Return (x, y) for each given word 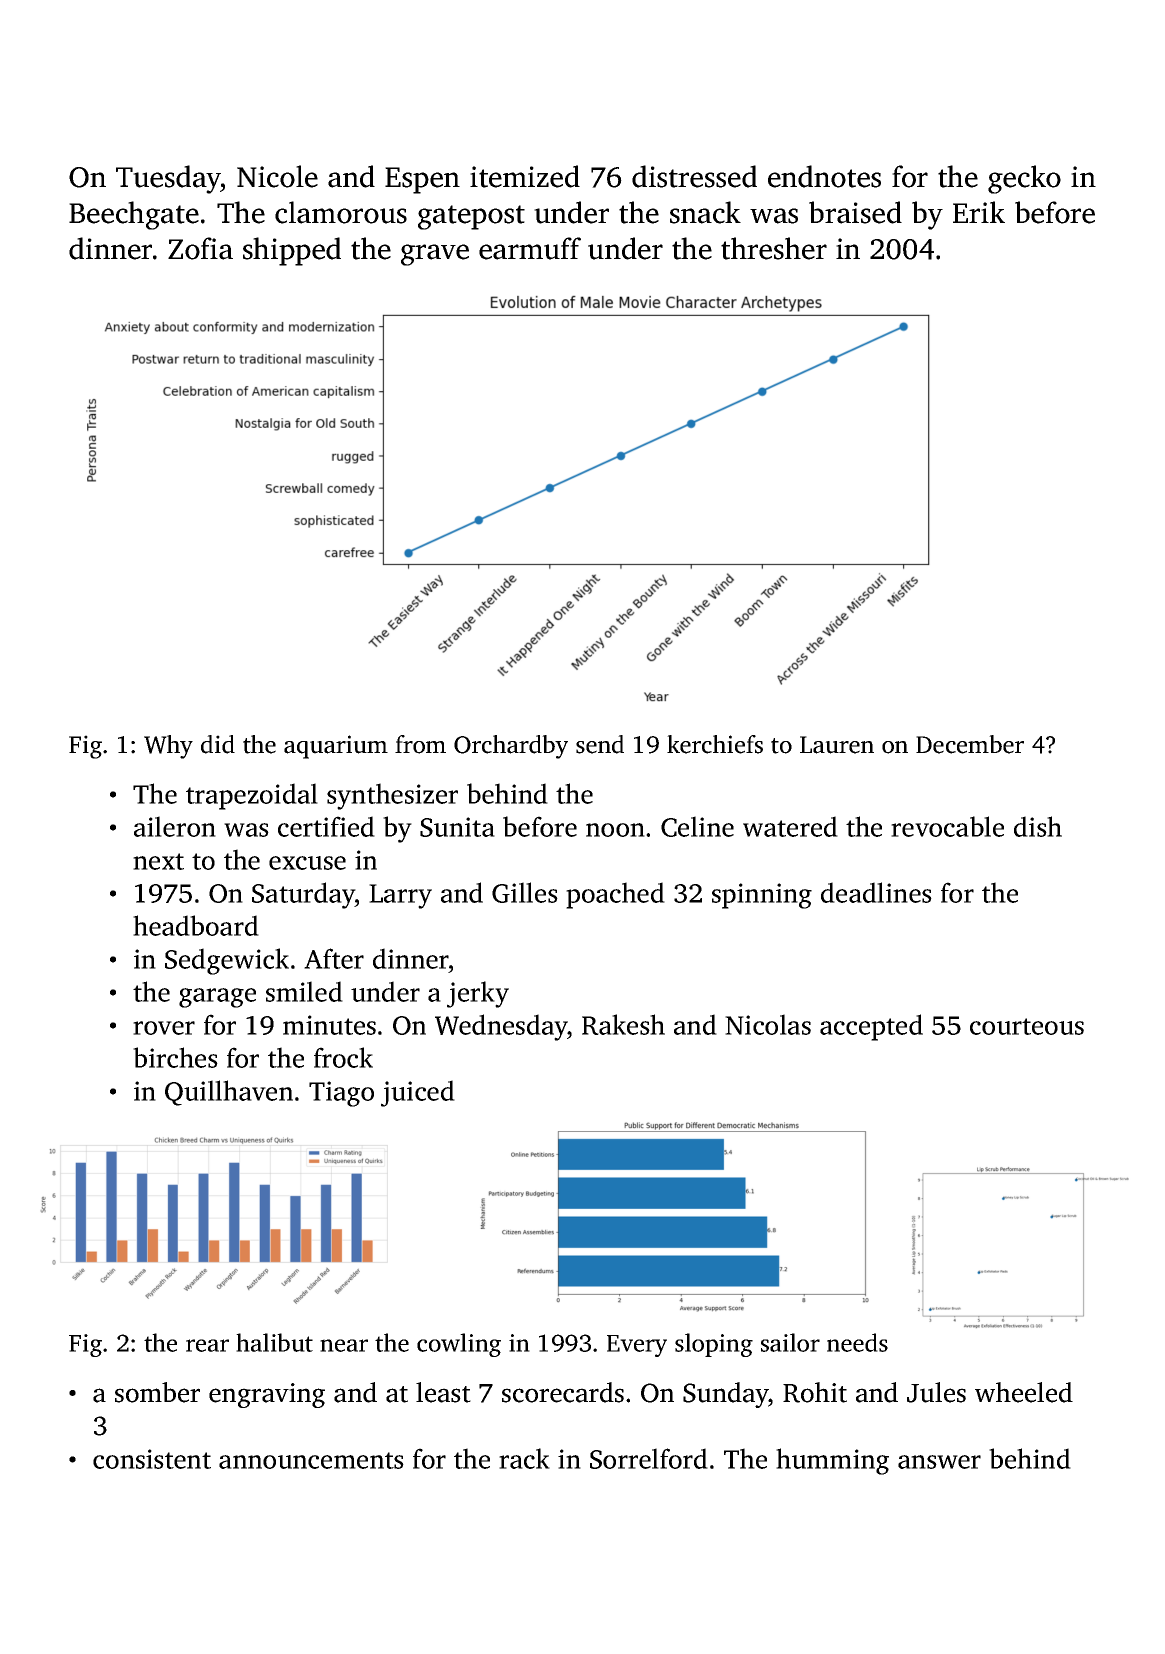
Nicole (277, 176)
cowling (459, 1345)
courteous (1027, 1026)
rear (207, 1345)
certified (326, 826)
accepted (871, 1027)
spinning (762, 896)
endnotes (824, 176)
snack (705, 212)
